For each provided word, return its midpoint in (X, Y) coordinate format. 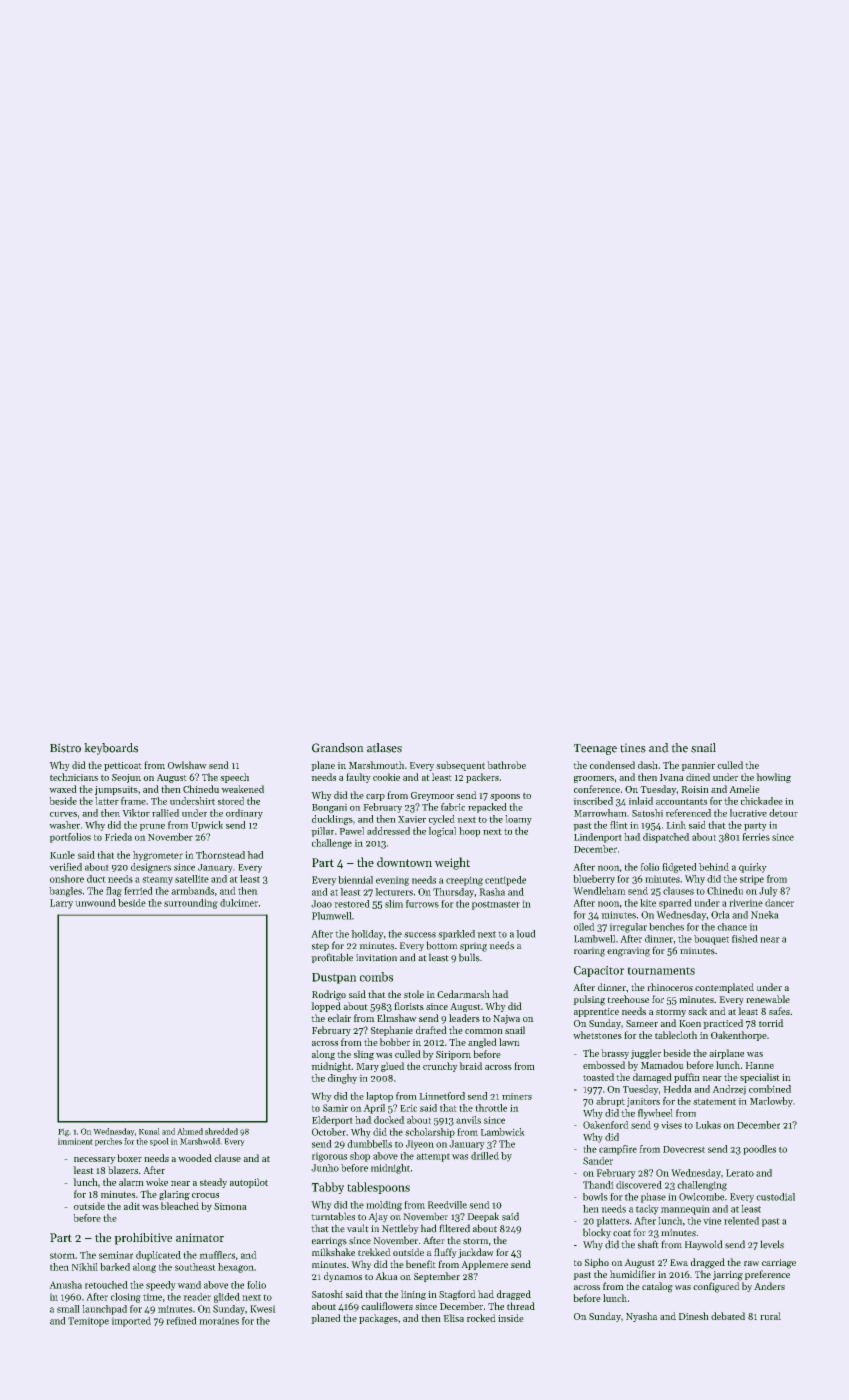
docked (389, 1120)
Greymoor (432, 796)
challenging (702, 1186)
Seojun (126, 778)
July (768, 892)
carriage (779, 1264)
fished (745, 939)
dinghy (342, 1079)
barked (115, 1267)
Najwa (506, 1019)
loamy (518, 820)
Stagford (457, 1295)
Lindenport (598, 838)
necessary (95, 1160)
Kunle (62, 855)
